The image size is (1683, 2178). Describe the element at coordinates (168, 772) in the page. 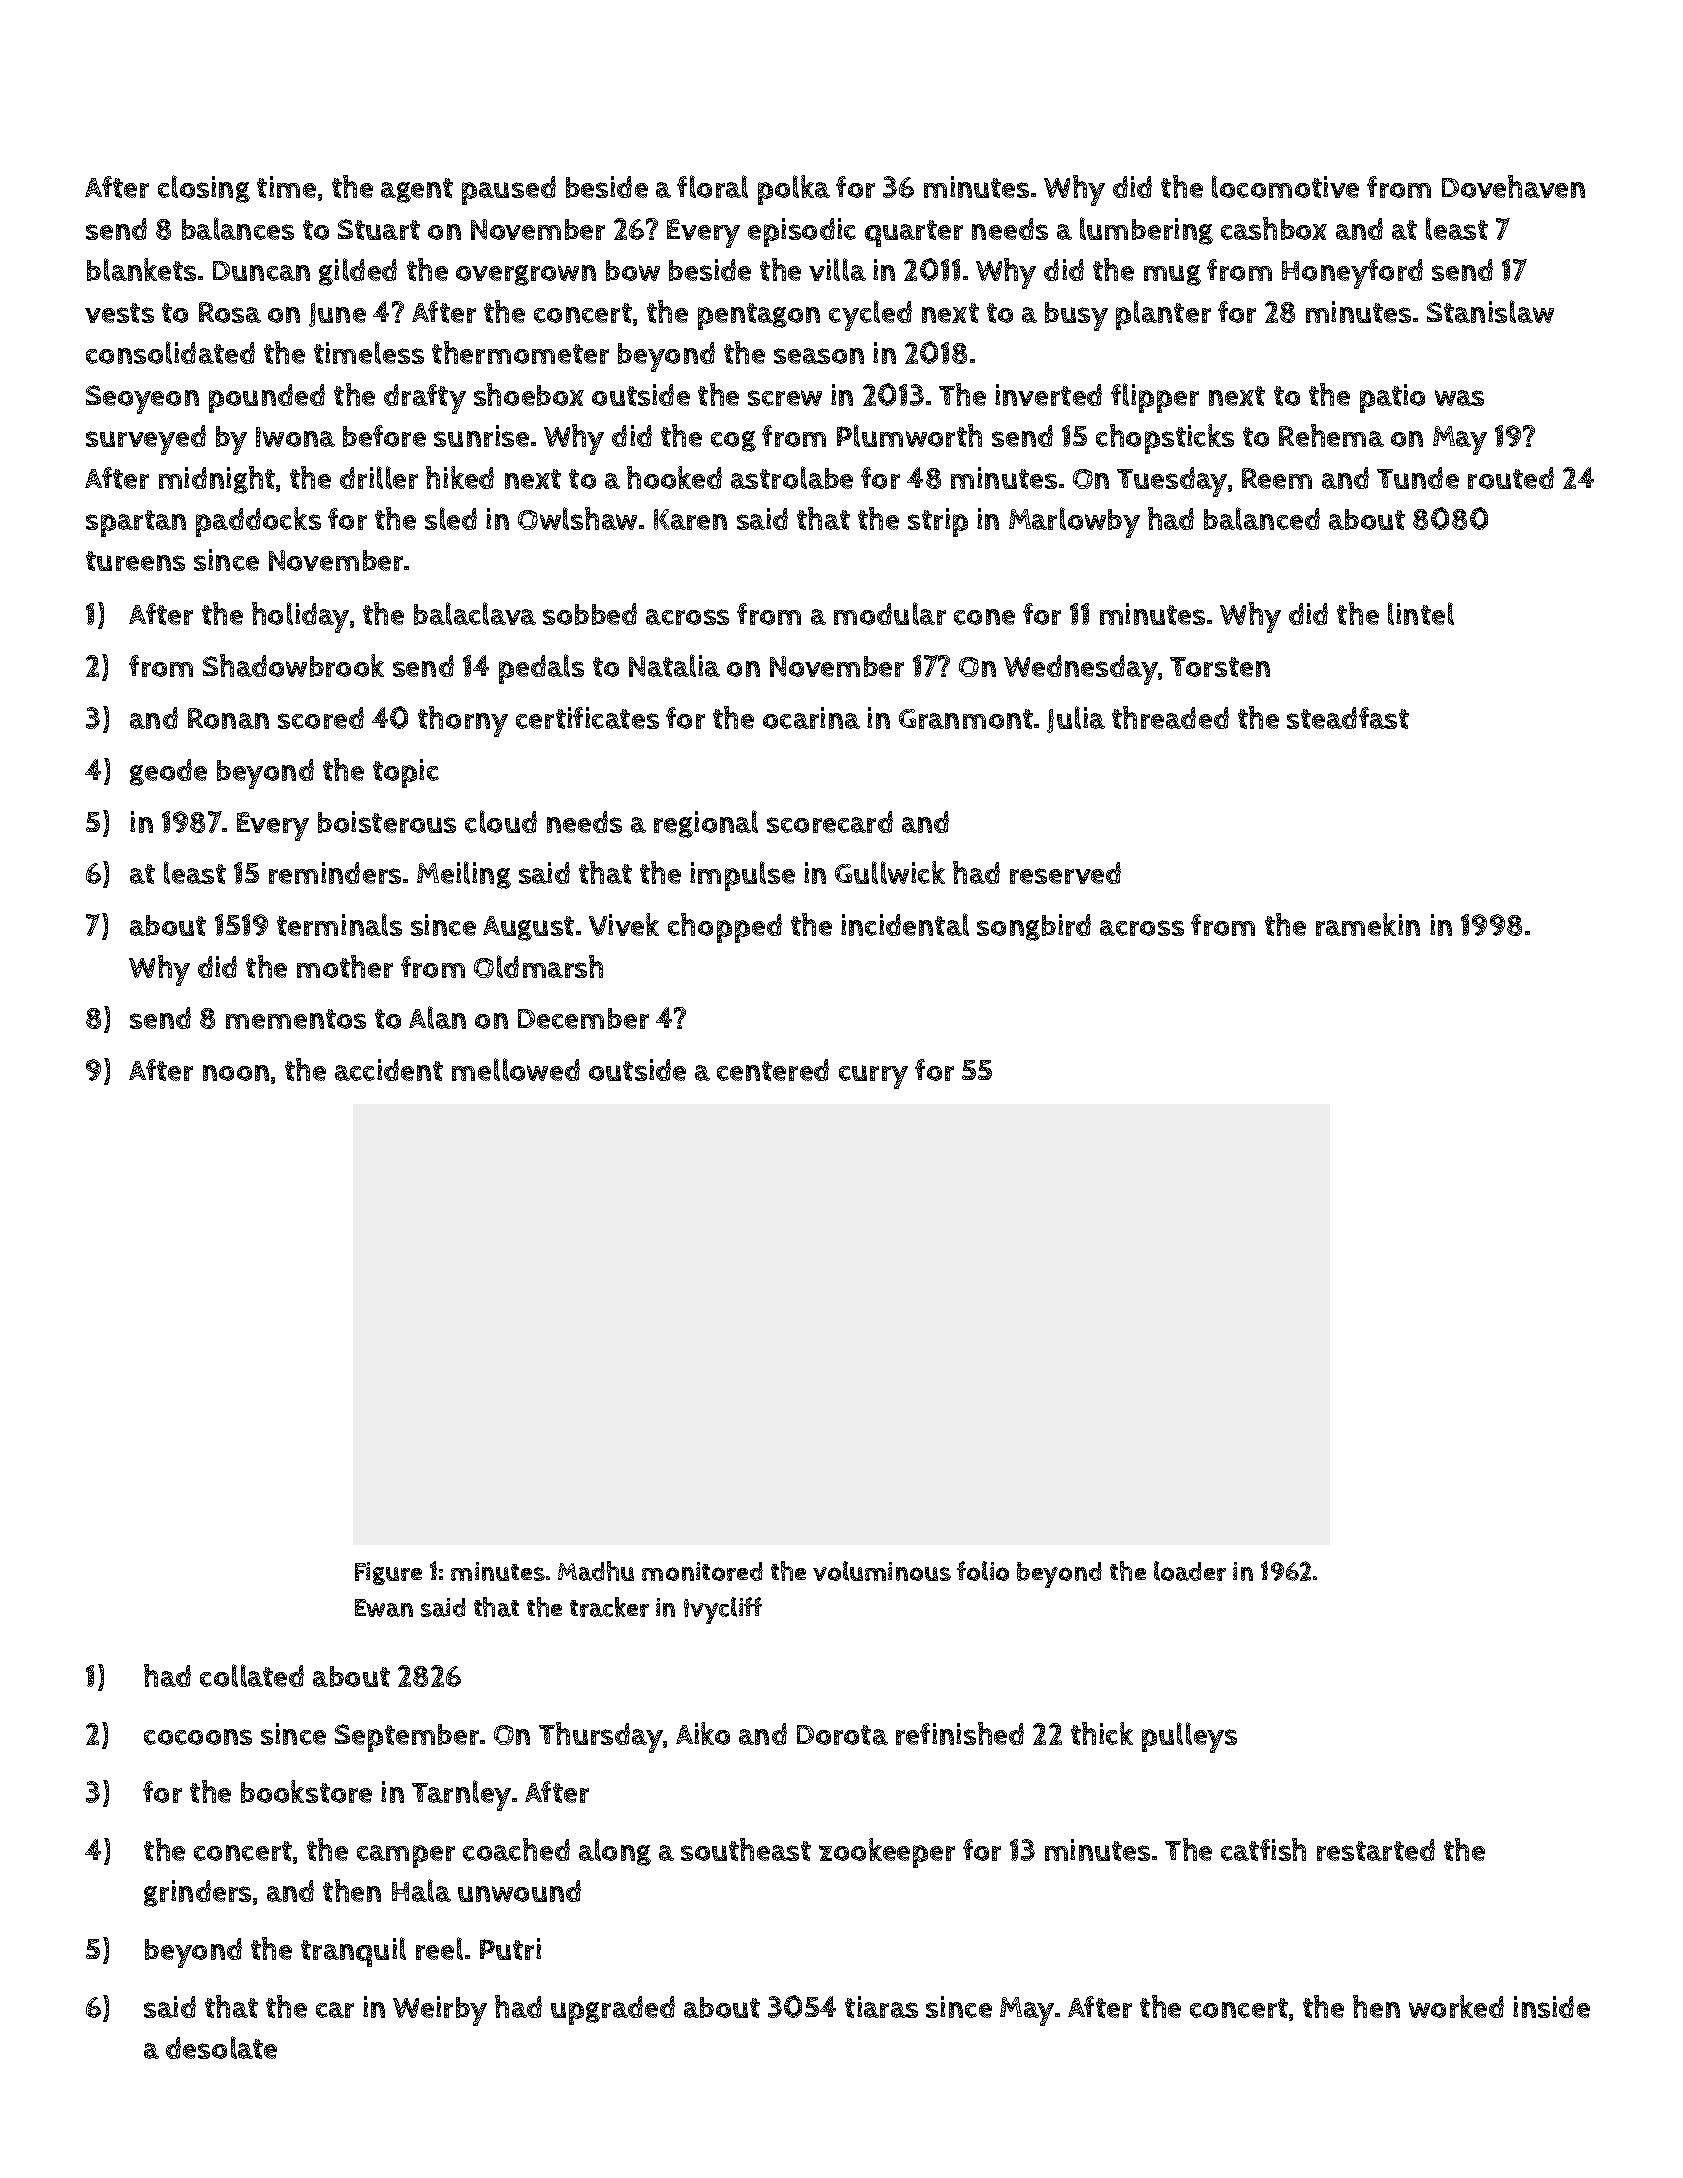

I see `geode` at that location.
